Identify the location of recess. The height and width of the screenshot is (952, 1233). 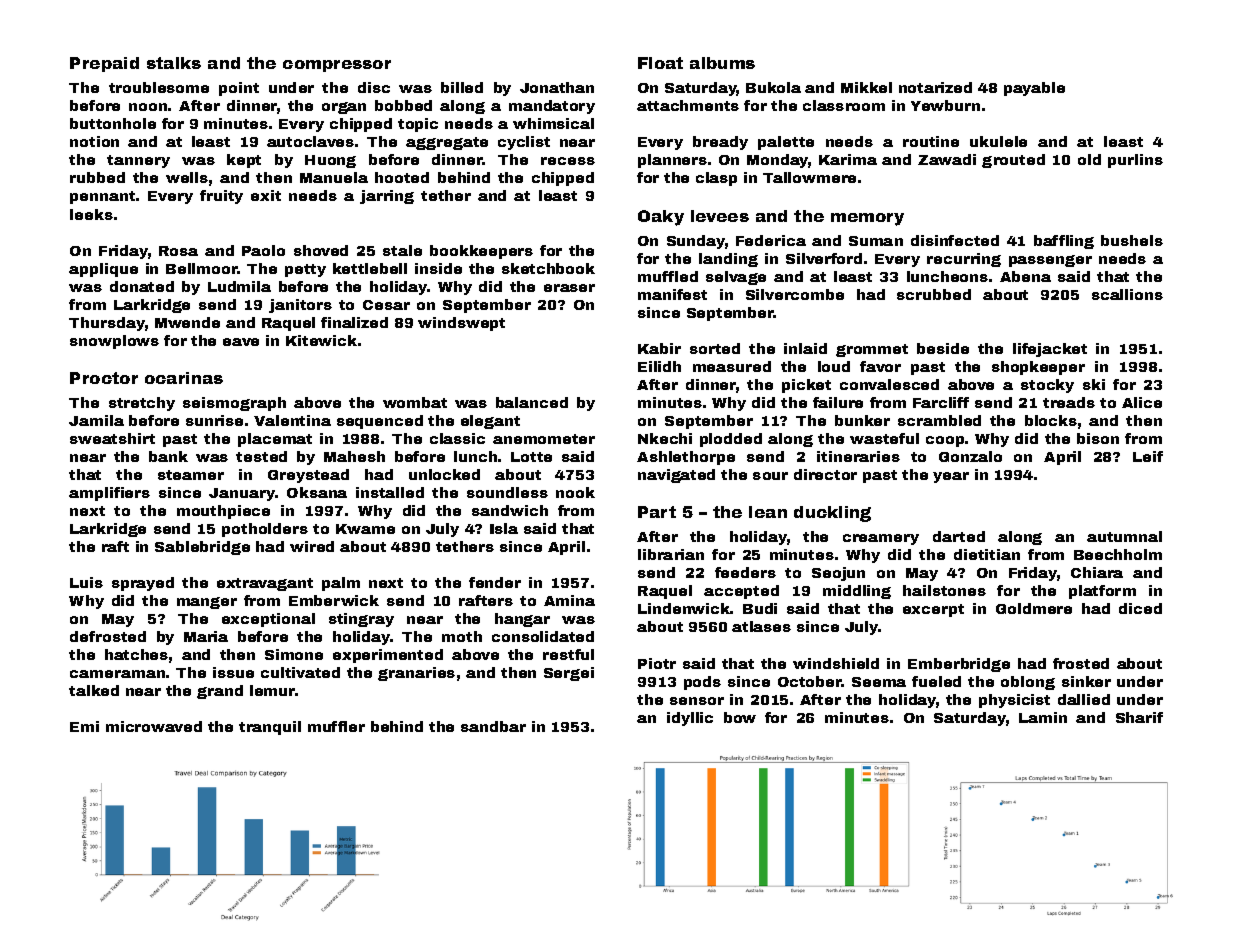
(568, 161).
